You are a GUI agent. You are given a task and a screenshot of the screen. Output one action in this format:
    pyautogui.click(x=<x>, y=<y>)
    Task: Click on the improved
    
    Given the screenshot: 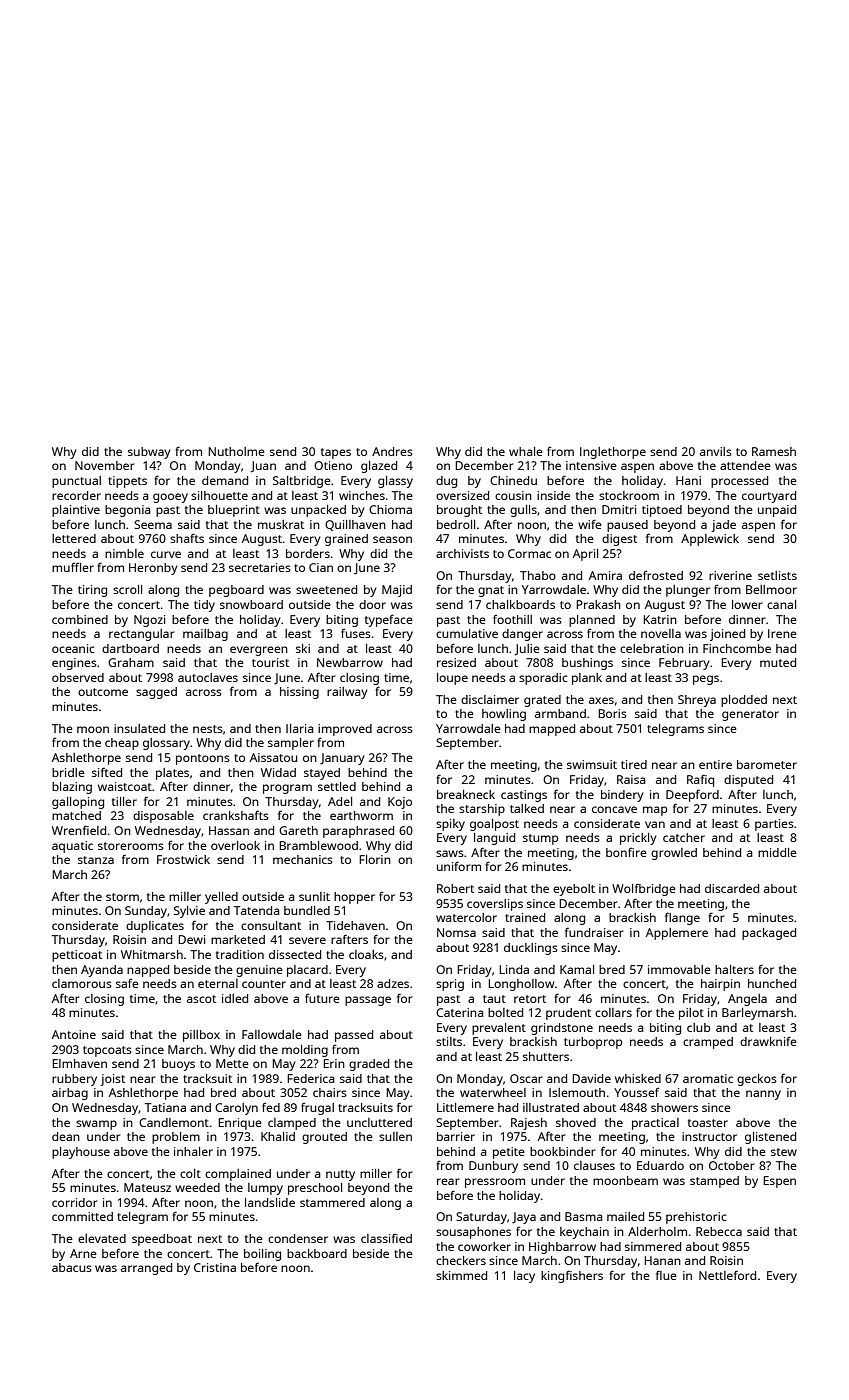 What is the action you would take?
    pyautogui.click(x=345, y=730)
